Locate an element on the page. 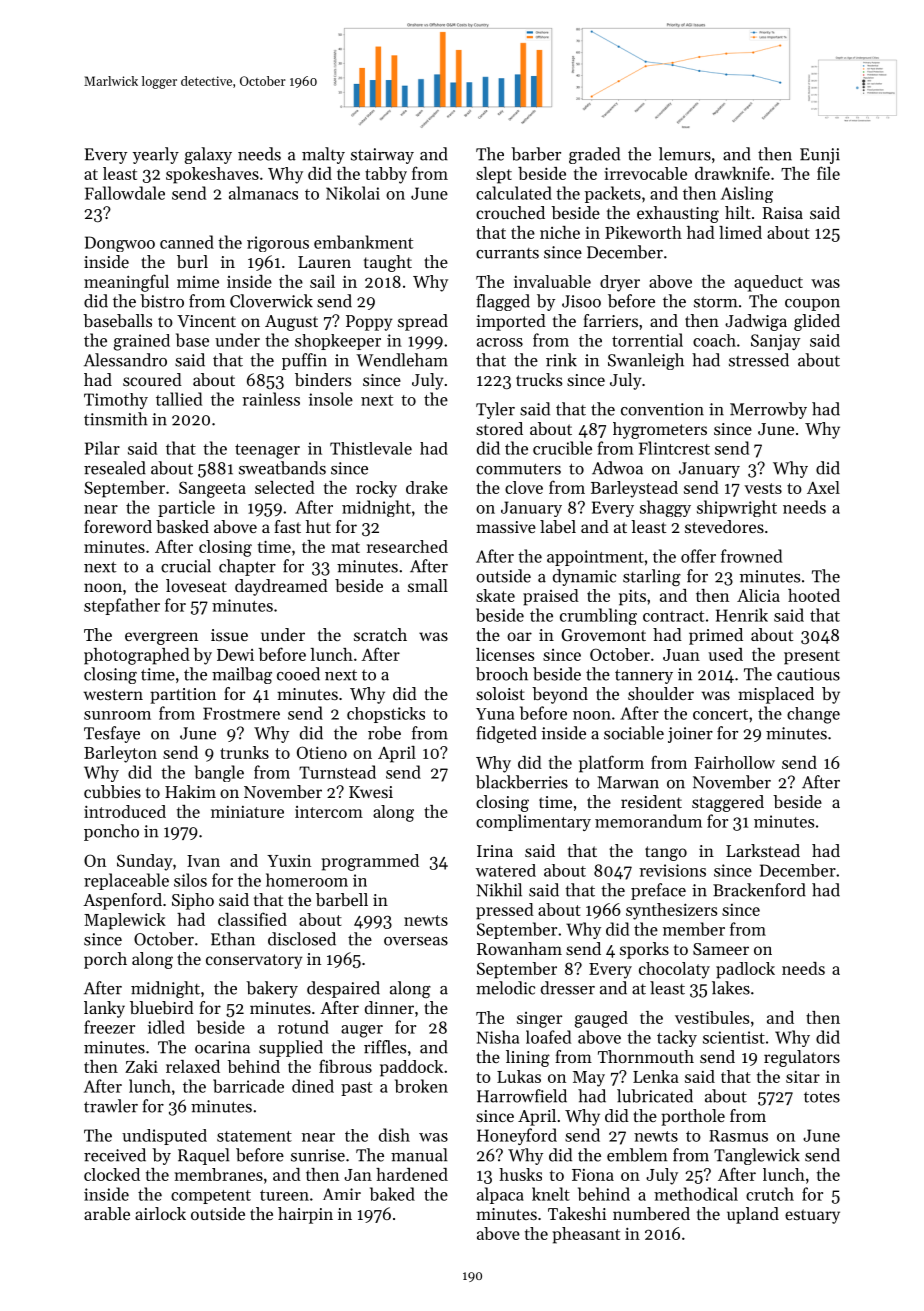  storm is located at coordinates (715, 302).
